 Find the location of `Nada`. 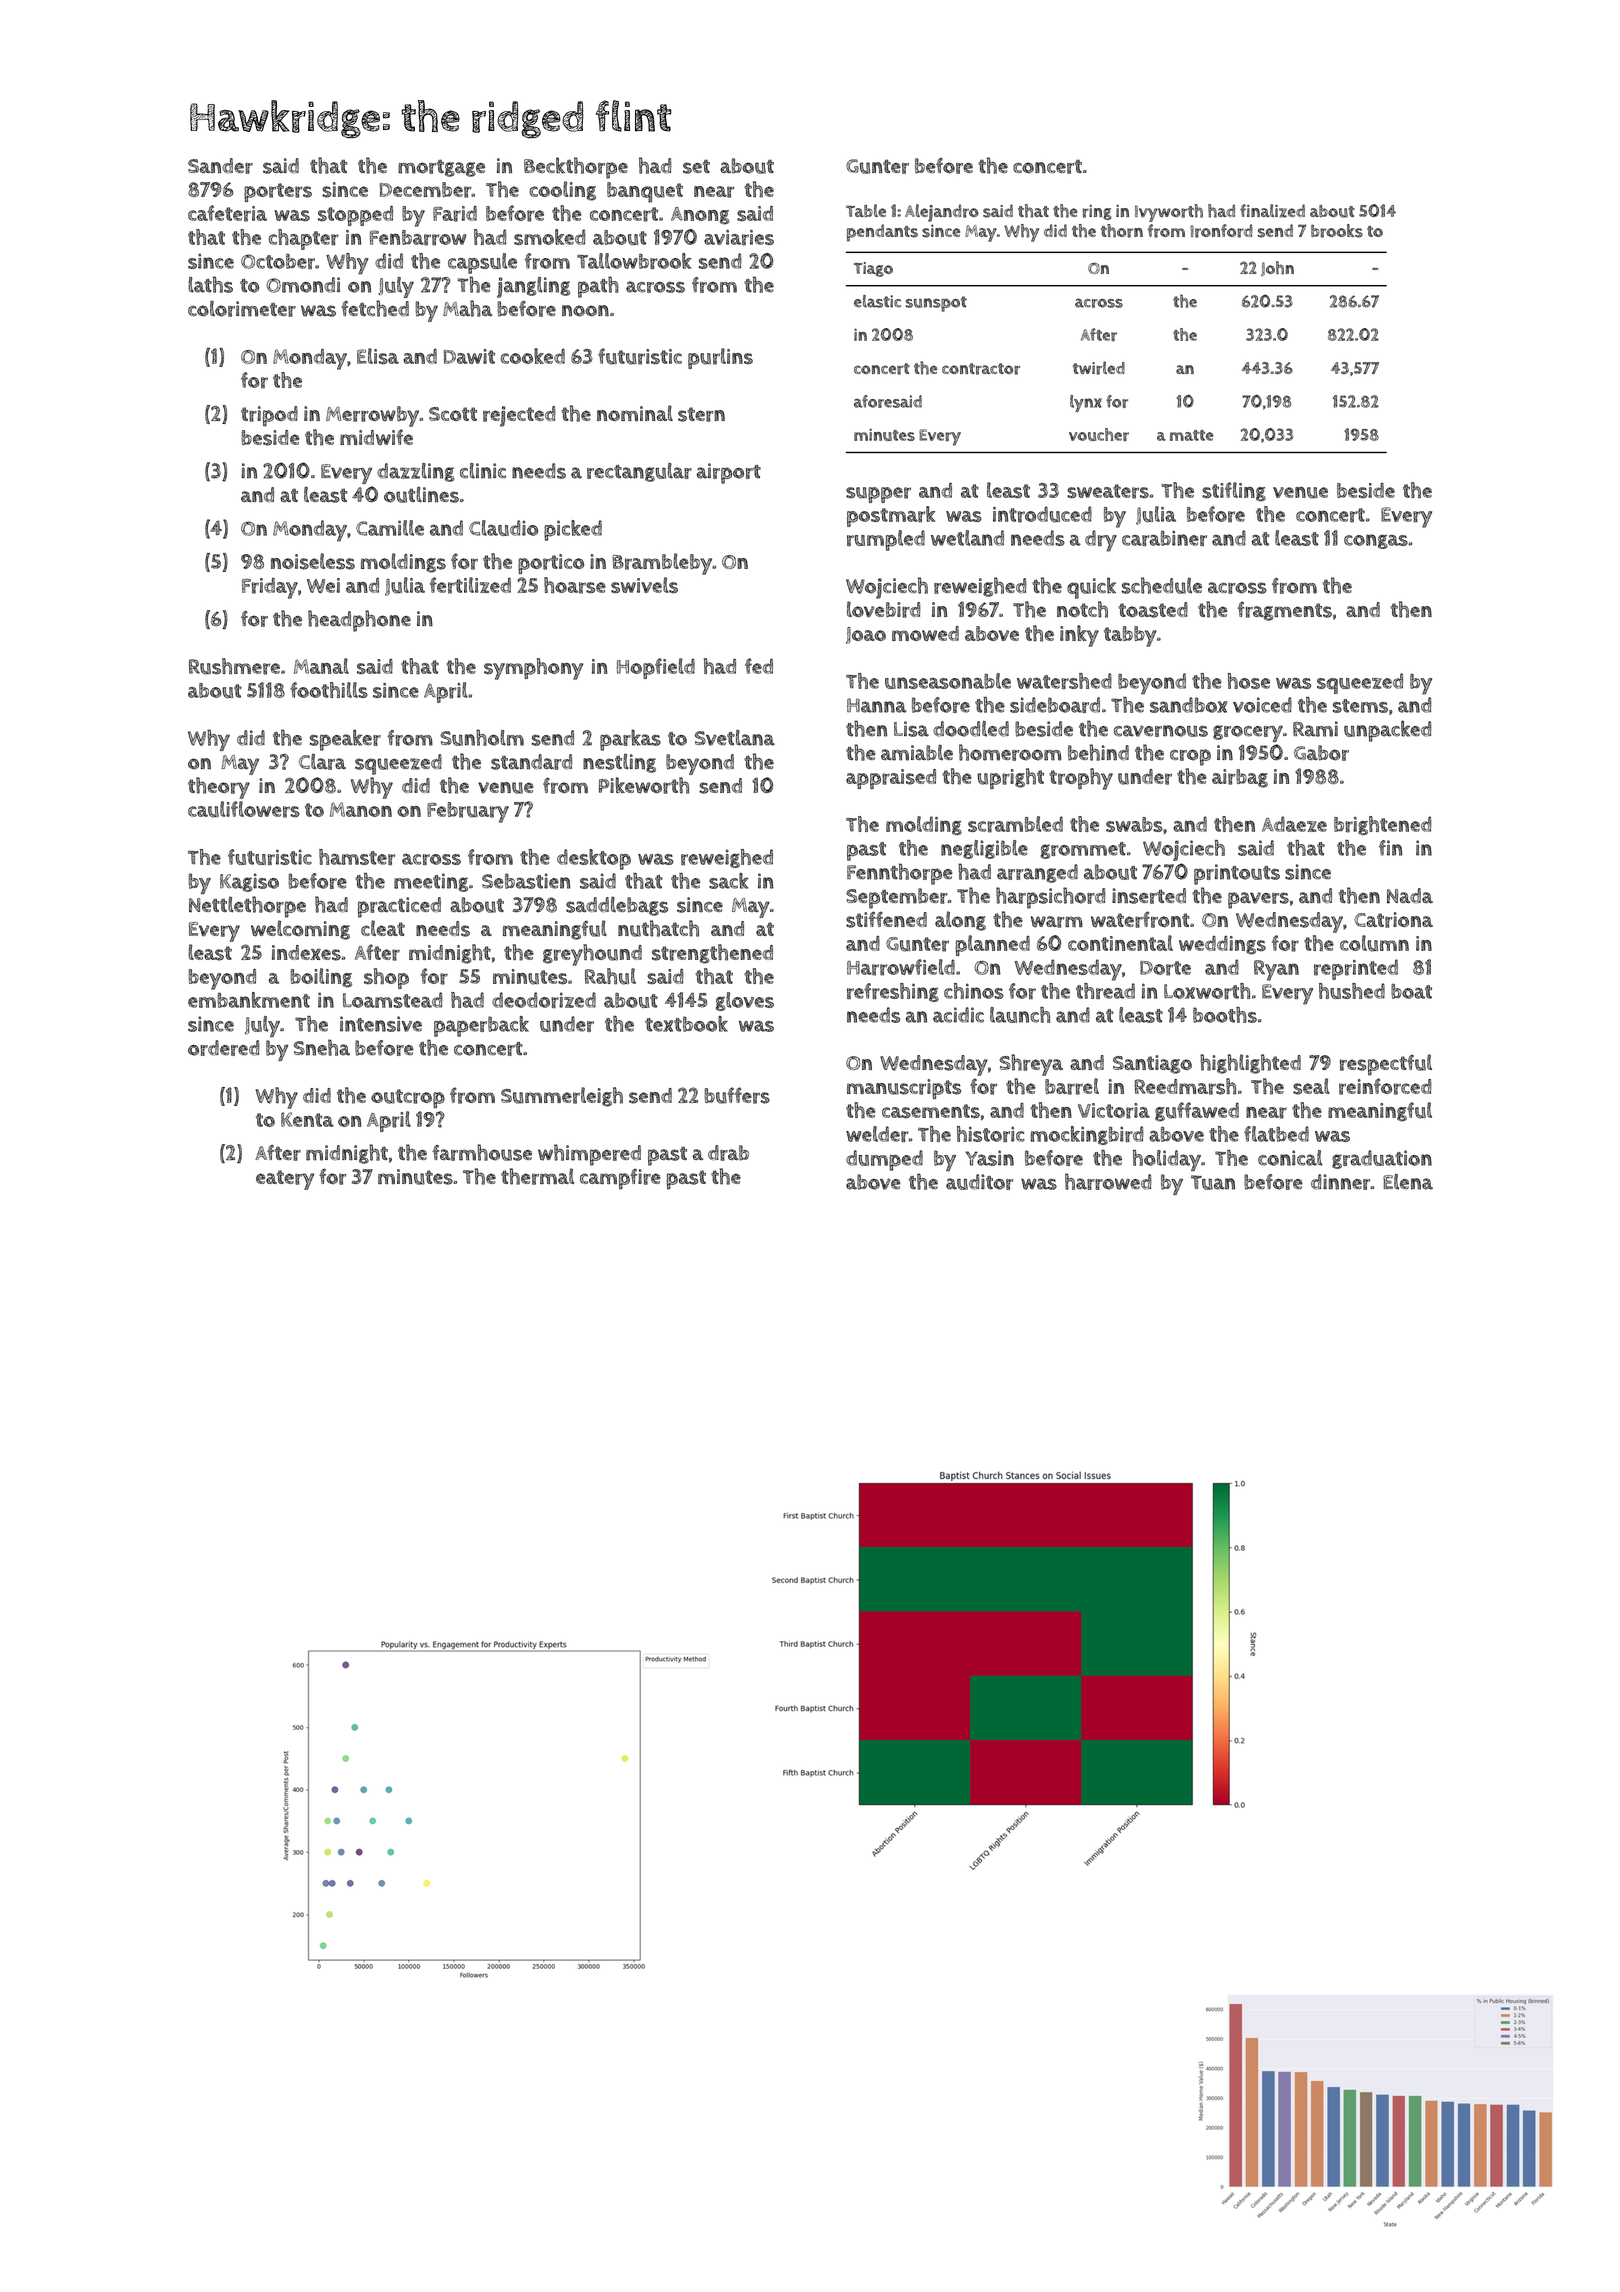

Nada is located at coordinates (1410, 896).
